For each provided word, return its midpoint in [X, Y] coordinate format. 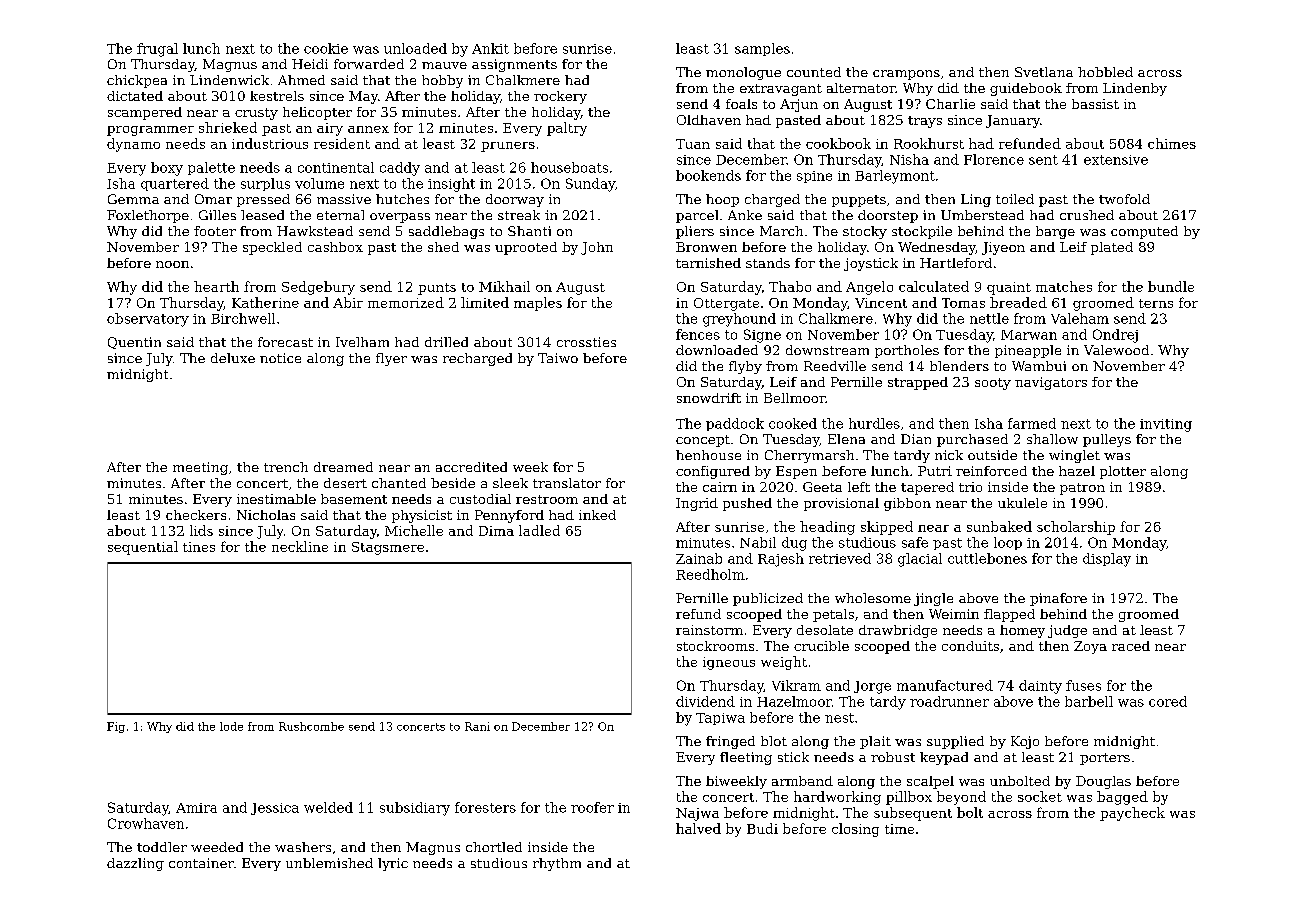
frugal [157, 50]
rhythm [557, 864]
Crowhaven [146, 823]
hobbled [1105, 72]
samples [762, 49]
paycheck [1132, 814]
